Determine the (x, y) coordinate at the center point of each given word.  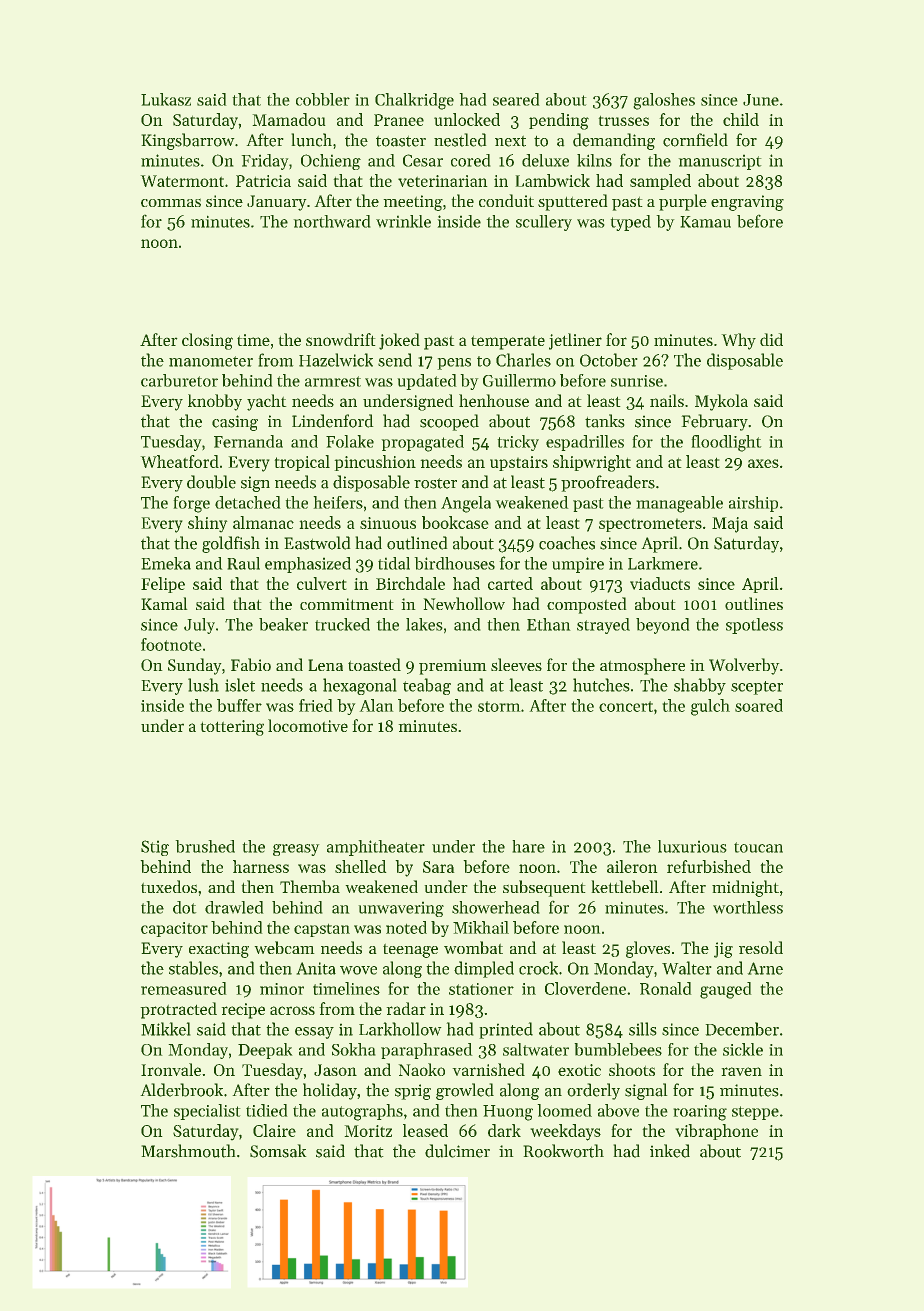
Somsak (278, 1151)
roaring (700, 1113)
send (395, 360)
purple (683, 202)
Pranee (399, 120)
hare (529, 846)
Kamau (706, 222)
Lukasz (166, 99)
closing (207, 341)
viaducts (660, 583)
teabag (427, 686)
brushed (205, 846)
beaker (283, 624)
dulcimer (457, 1151)
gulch (710, 707)
